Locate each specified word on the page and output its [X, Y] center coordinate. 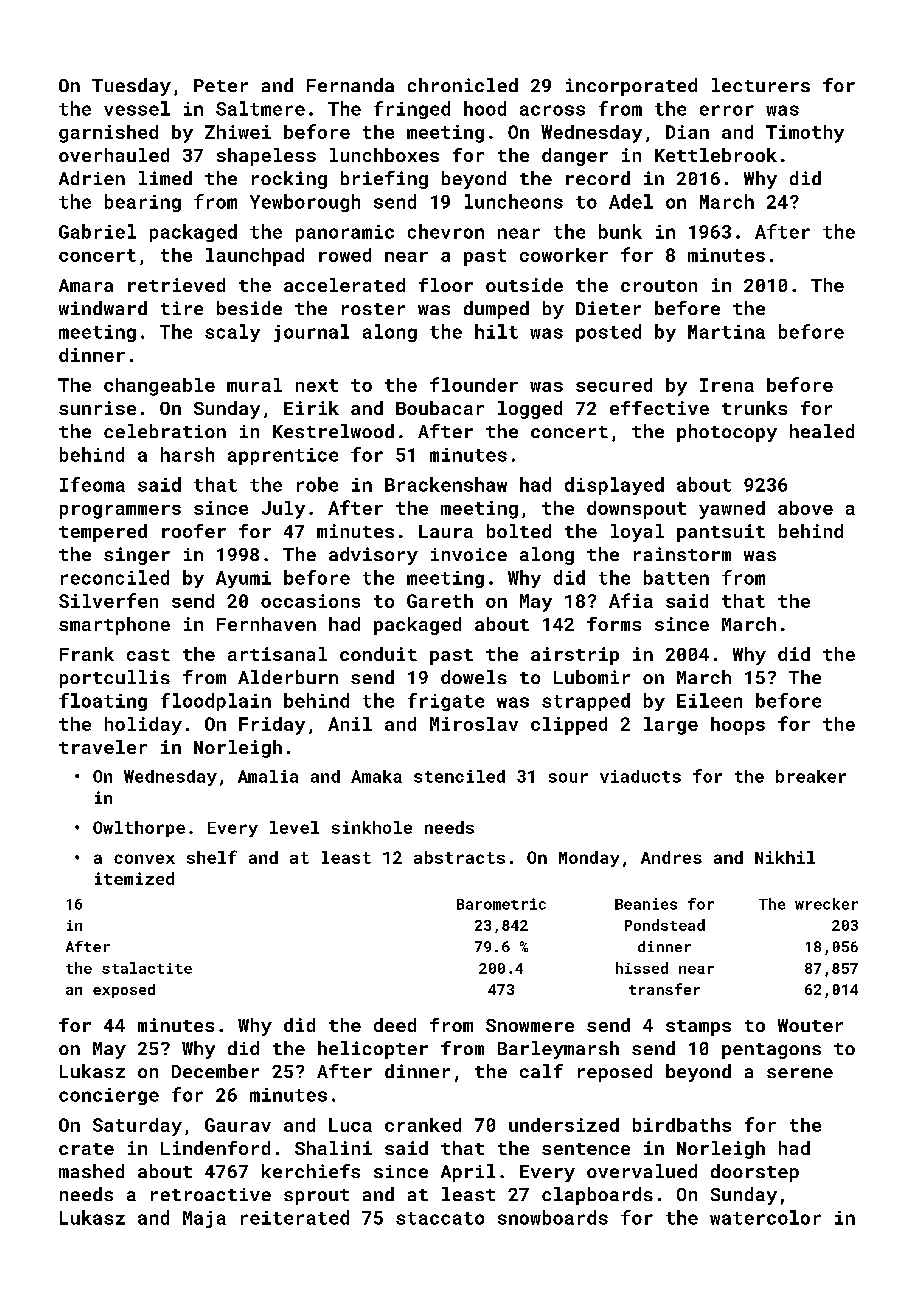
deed [395, 1025]
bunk [620, 231]
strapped [586, 702]
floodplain [216, 702]
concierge [109, 1096]
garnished [108, 134]
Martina [726, 332]
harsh [187, 454]
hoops [738, 726]
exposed [124, 991]
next [317, 385]
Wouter [810, 1025]
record [598, 178]
